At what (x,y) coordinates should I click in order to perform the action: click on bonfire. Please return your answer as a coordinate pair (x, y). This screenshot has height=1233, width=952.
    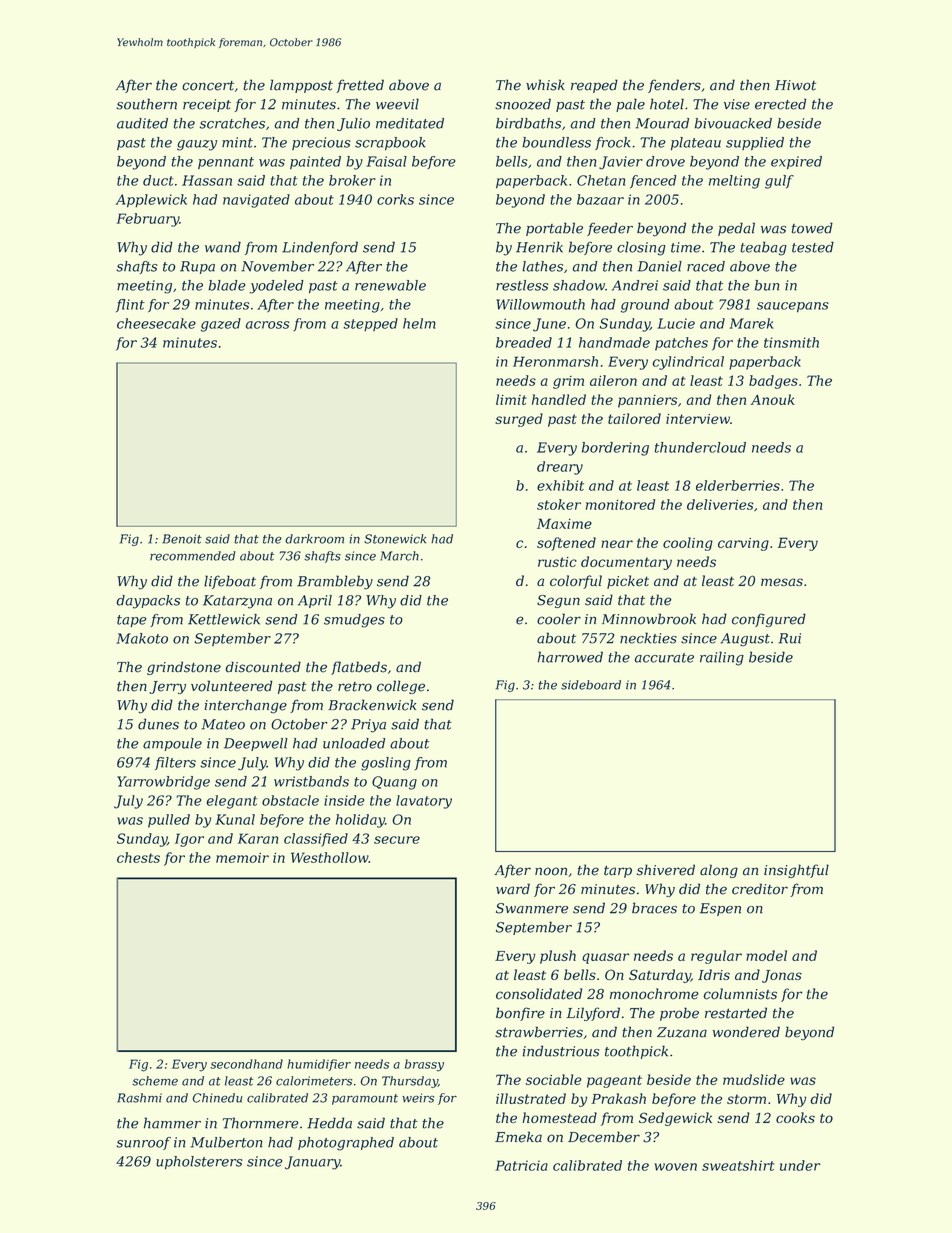
    Looking at the image, I should click on (520, 1014).
